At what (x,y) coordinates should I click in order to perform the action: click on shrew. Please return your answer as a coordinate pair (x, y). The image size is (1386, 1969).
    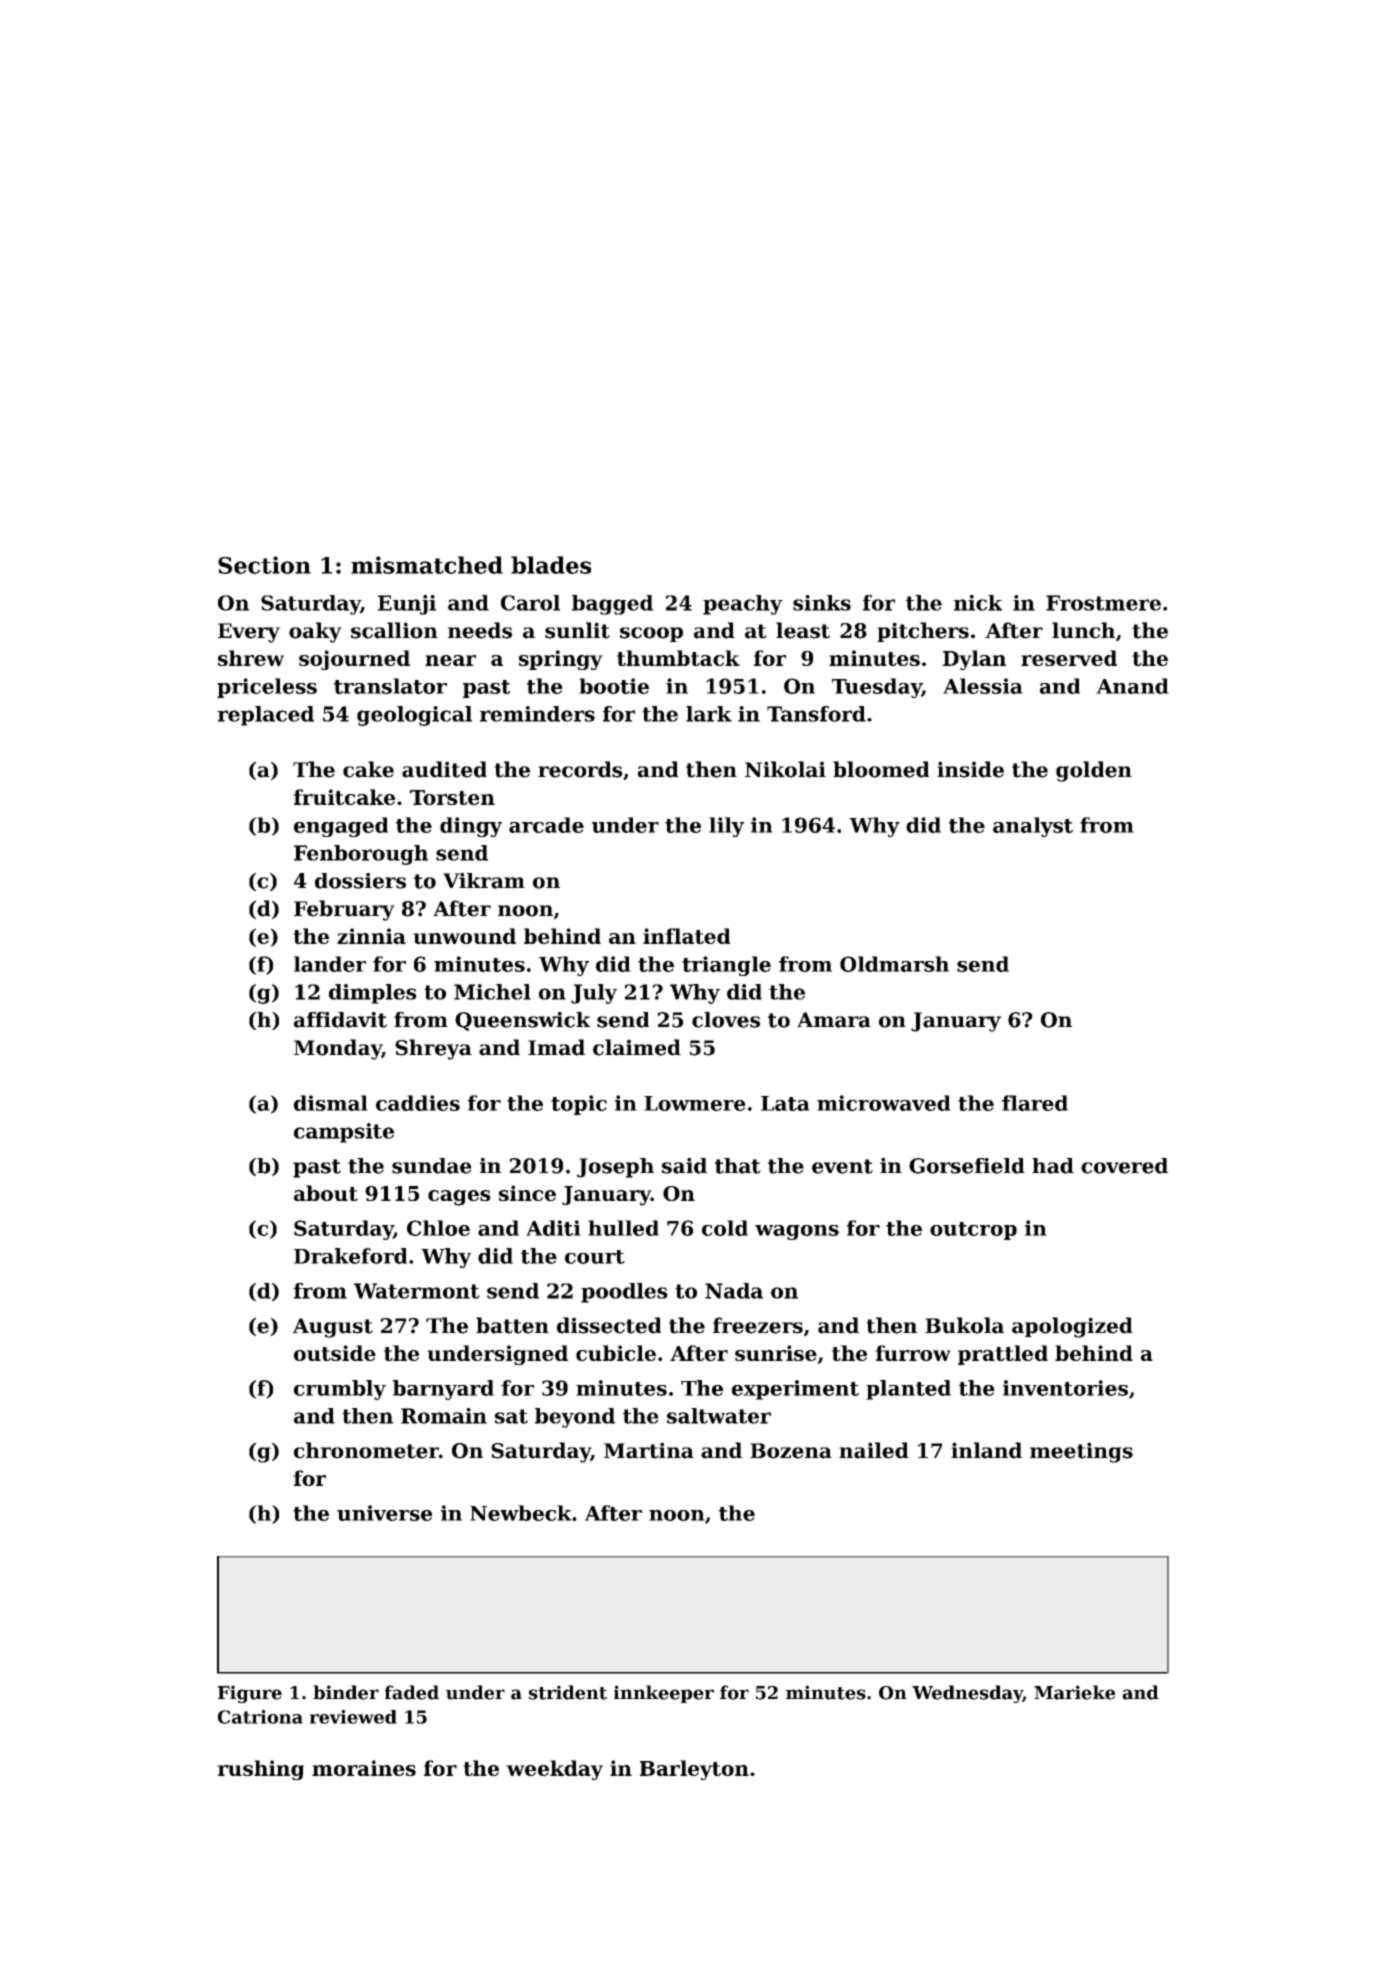
    Looking at the image, I should click on (251, 658).
